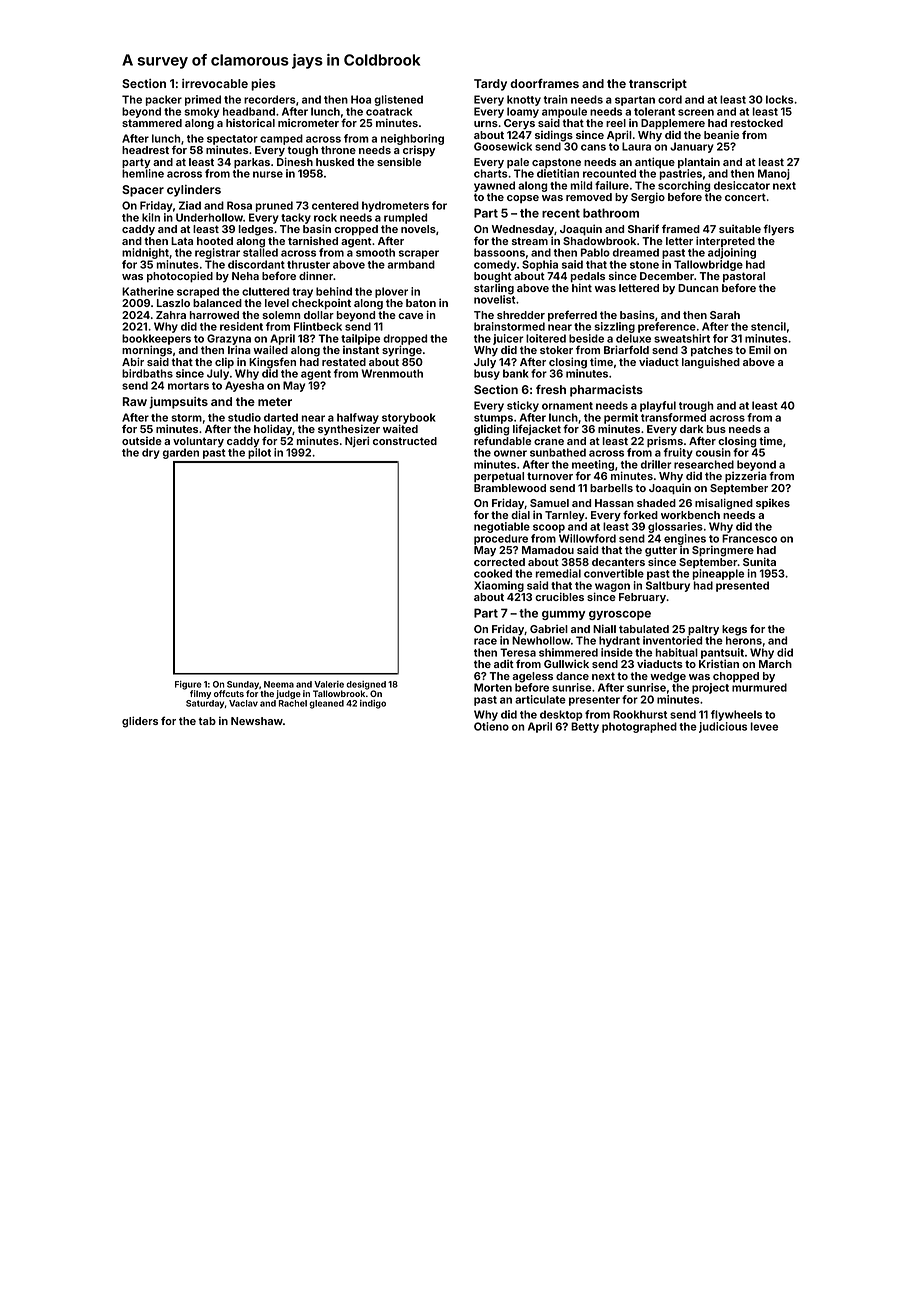  Describe the element at coordinates (759, 561) in the screenshot. I see `Sunita` at that location.
